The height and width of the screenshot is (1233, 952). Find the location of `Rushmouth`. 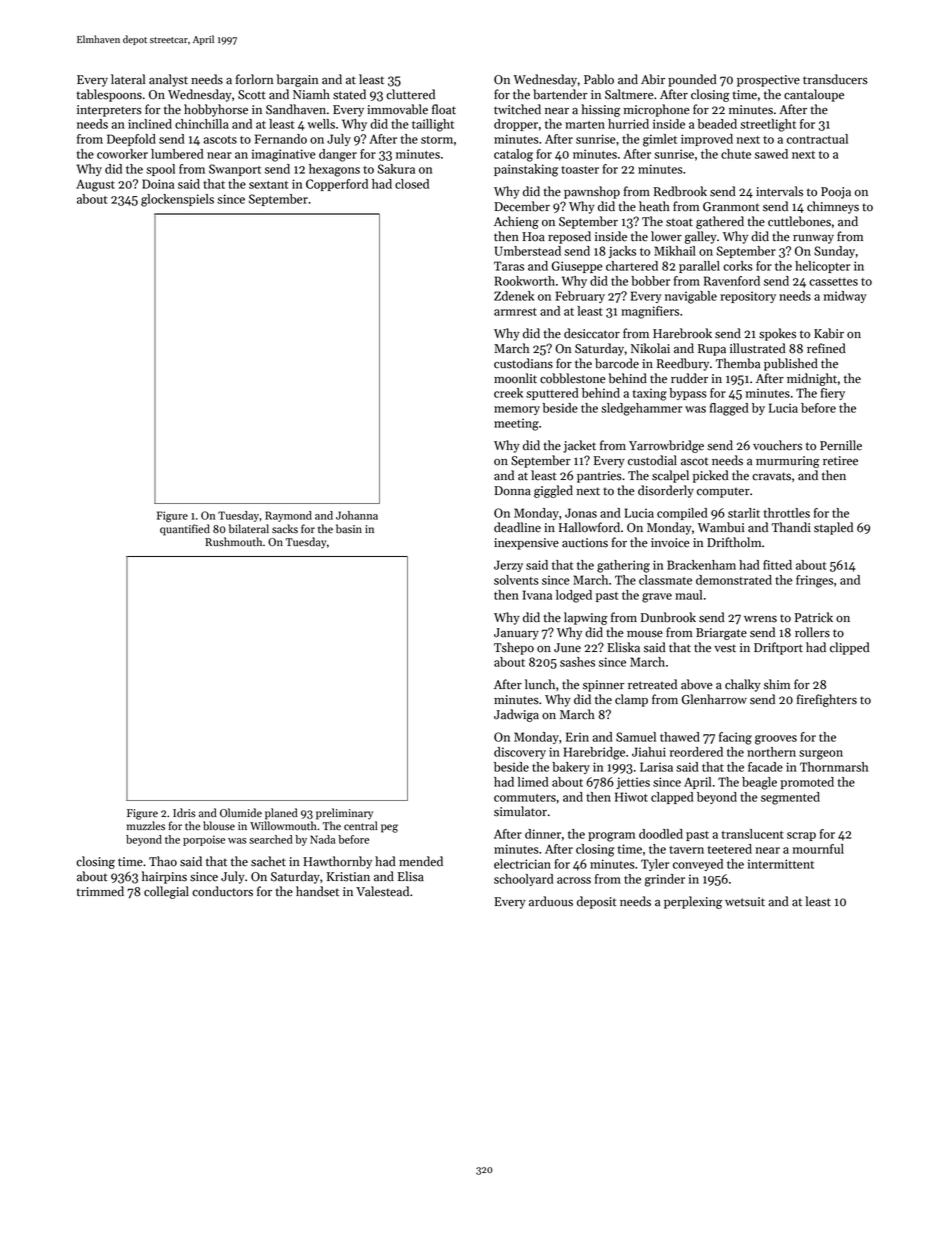

Rushmouth is located at coordinates (233, 542).
